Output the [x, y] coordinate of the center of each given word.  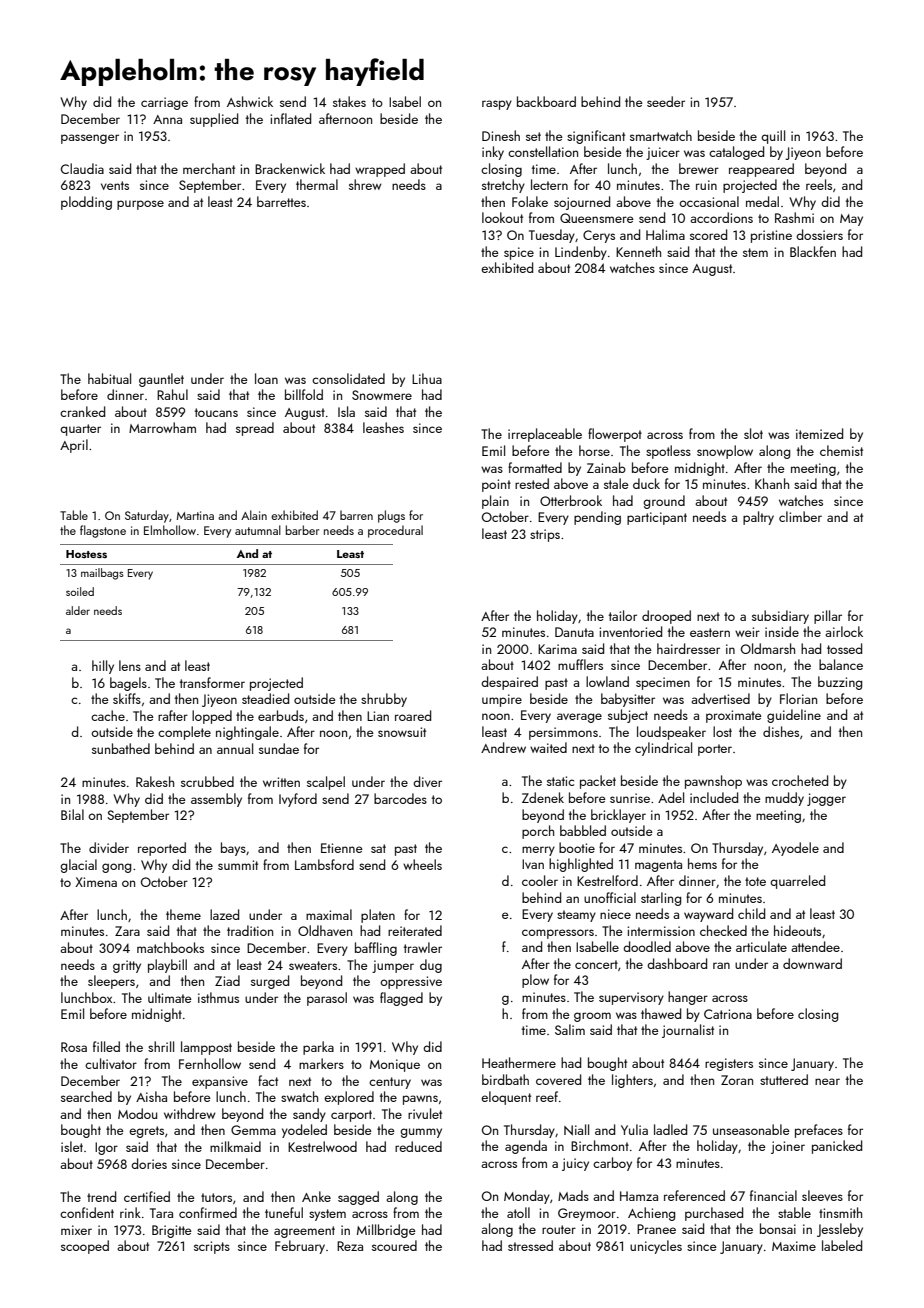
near [827, 1081]
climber [800, 516]
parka [318, 1048]
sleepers [111, 982]
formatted [535, 467]
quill [773, 137]
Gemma [253, 1130]
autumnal [258, 530]
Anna [167, 119]
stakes [349, 101]
